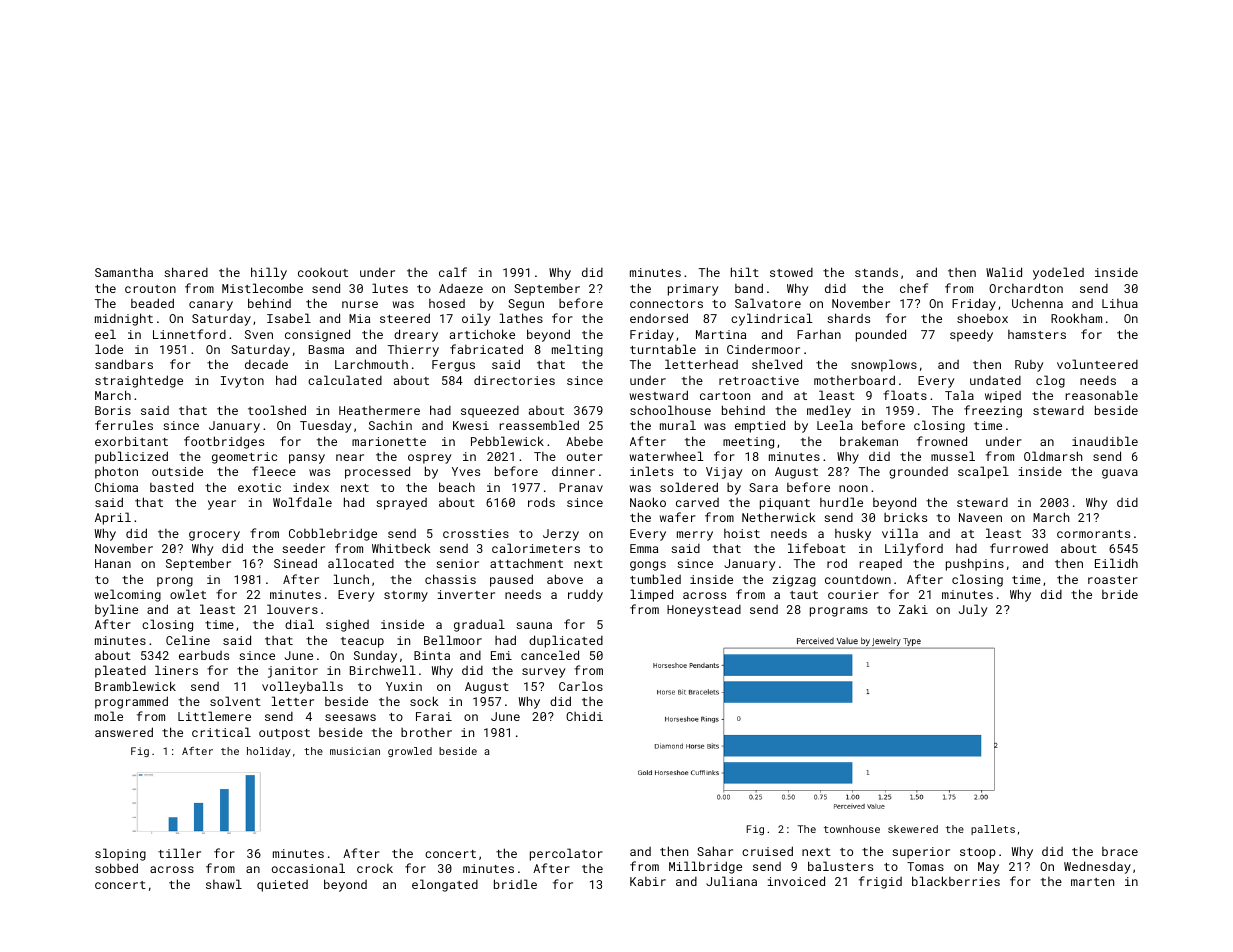 This image has height=952, width=1233. What do you see at coordinates (721, 334) in the image?
I see `Martina` at bounding box center [721, 334].
